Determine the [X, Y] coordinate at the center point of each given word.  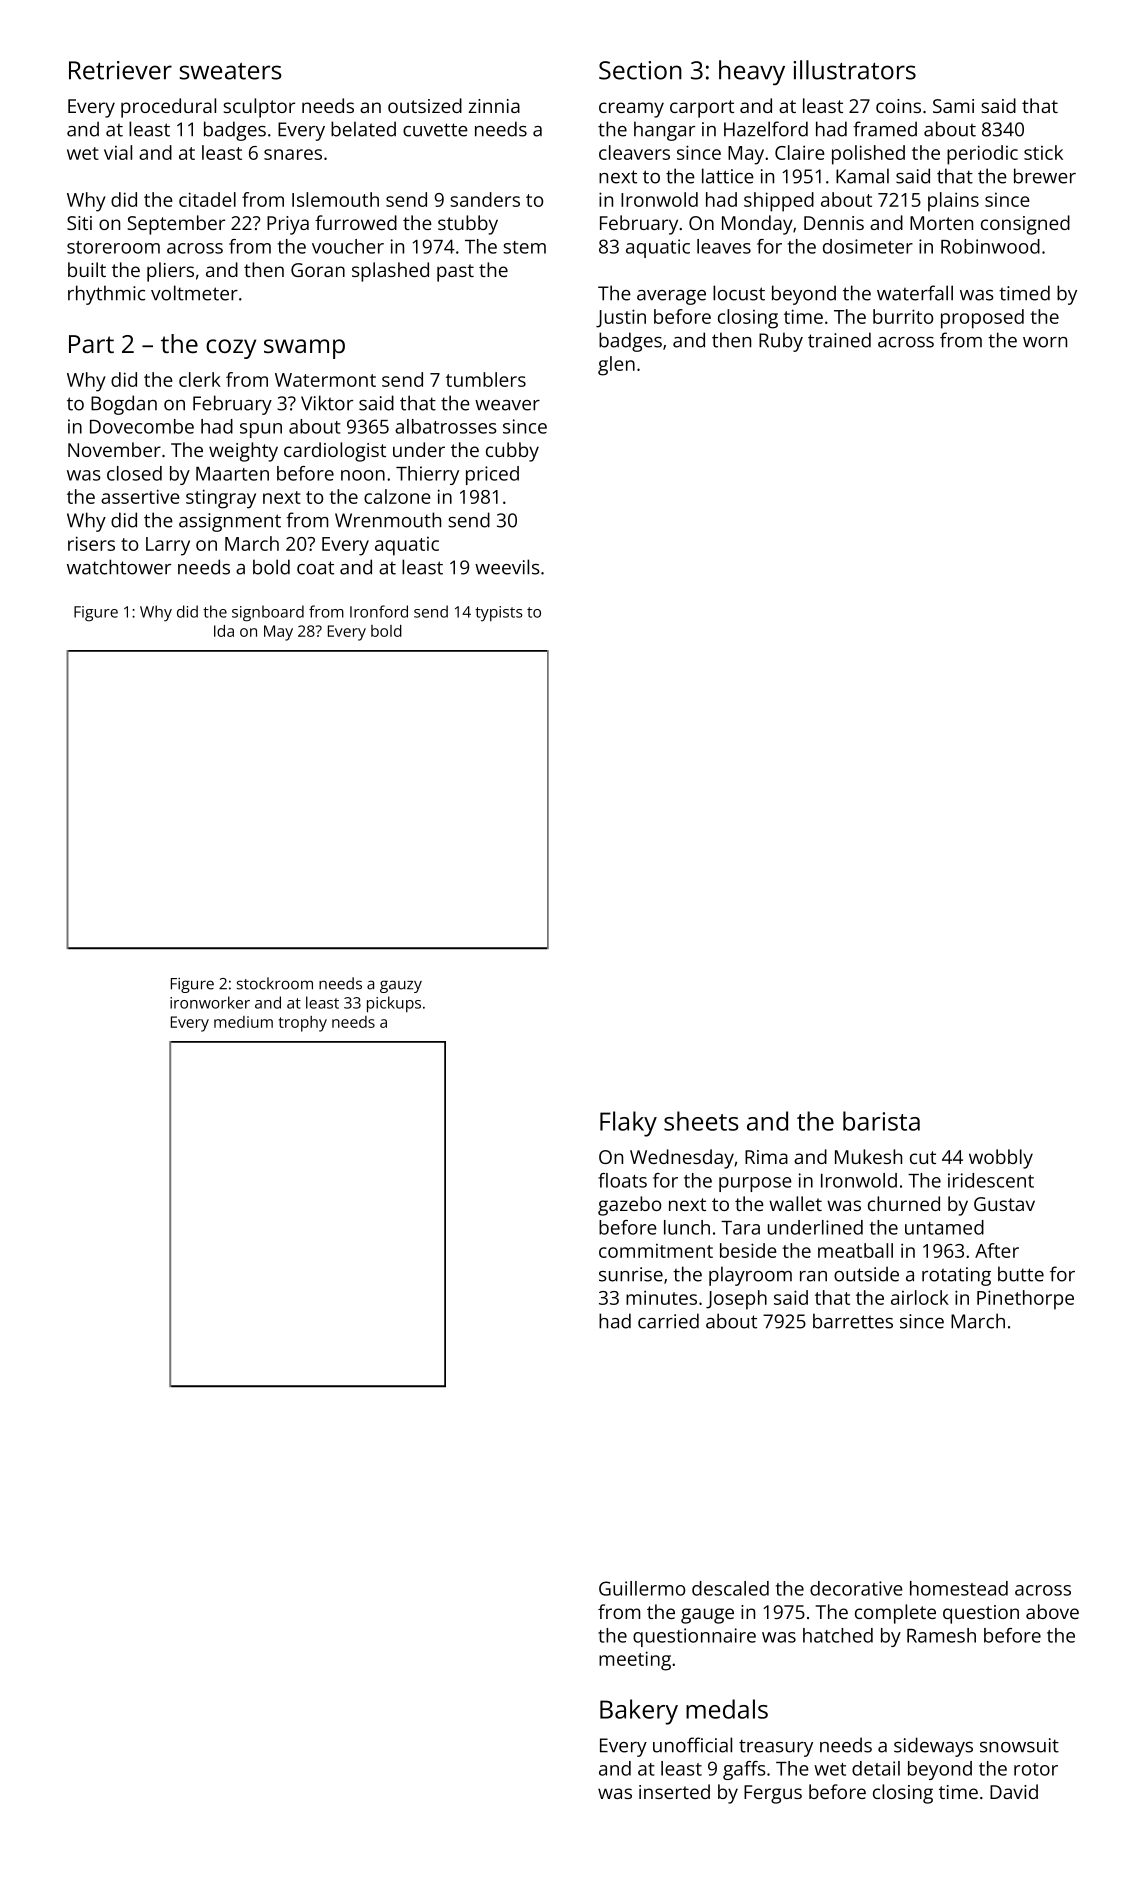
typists [499, 614]
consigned [1025, 225]
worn [1045, 342]
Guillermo [642, 1588]
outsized [425, 105]
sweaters [231, 71]
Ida [224, 631]
